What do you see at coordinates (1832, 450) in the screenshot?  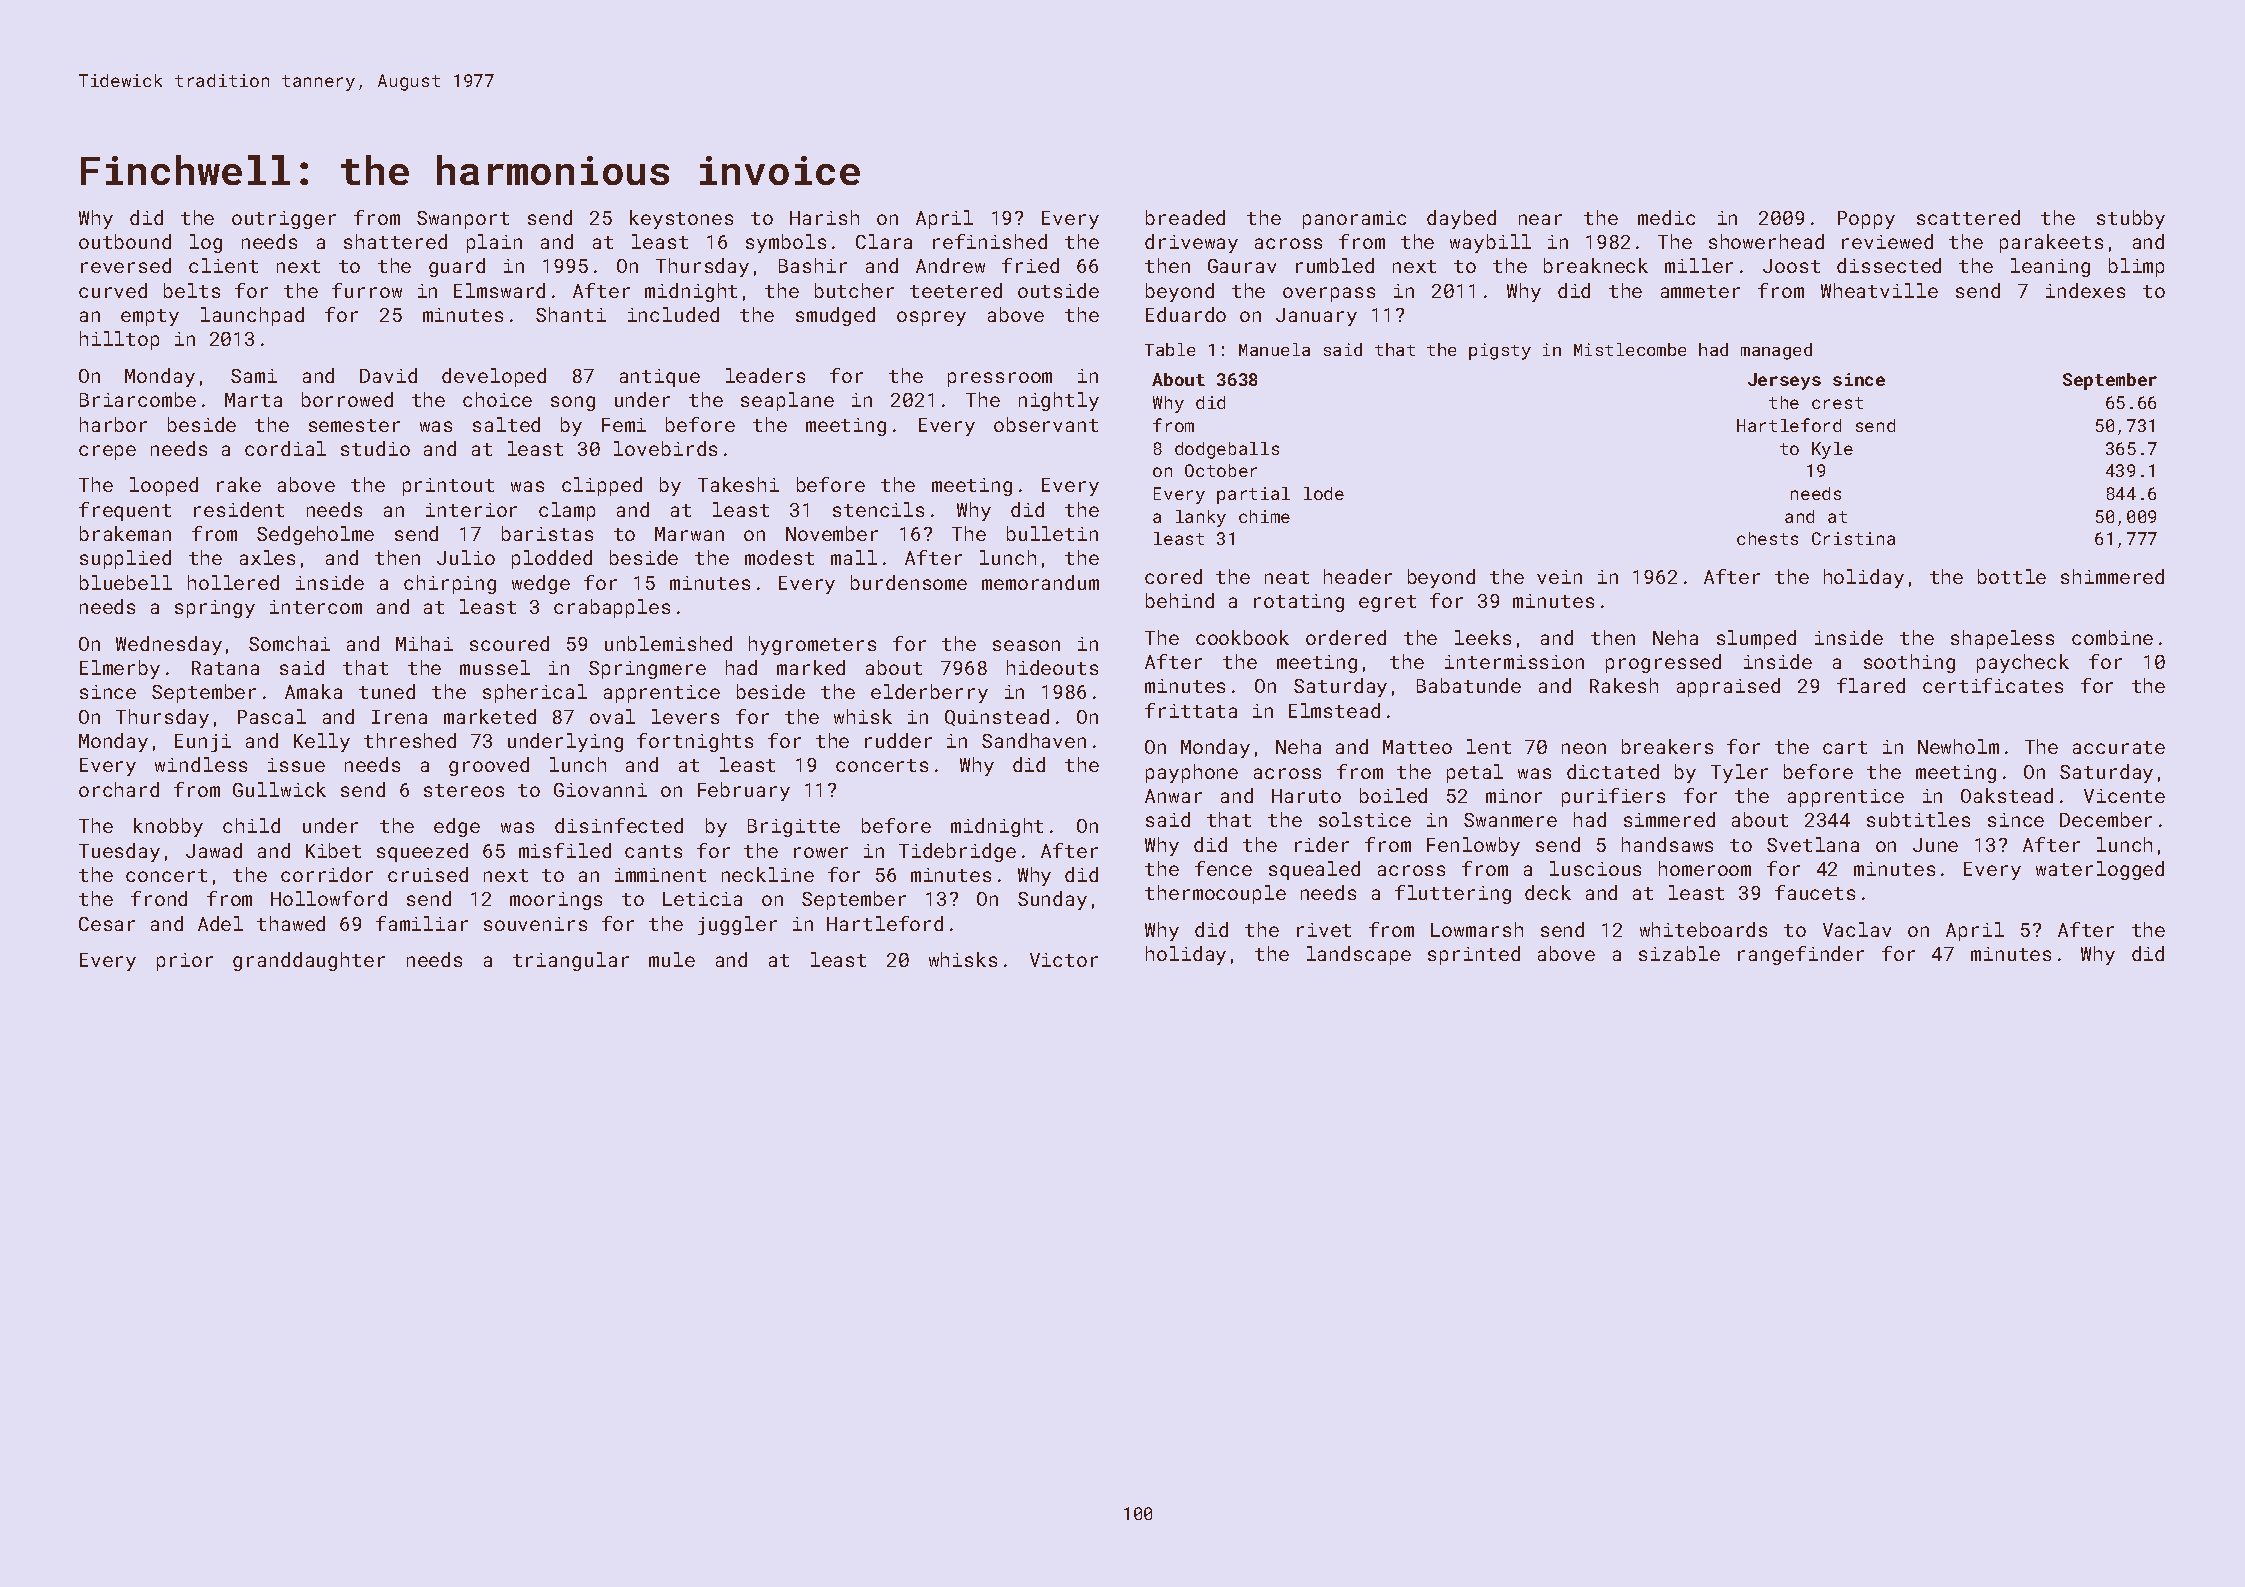 I see `Kyle` at bounding box center [1832, 450].
